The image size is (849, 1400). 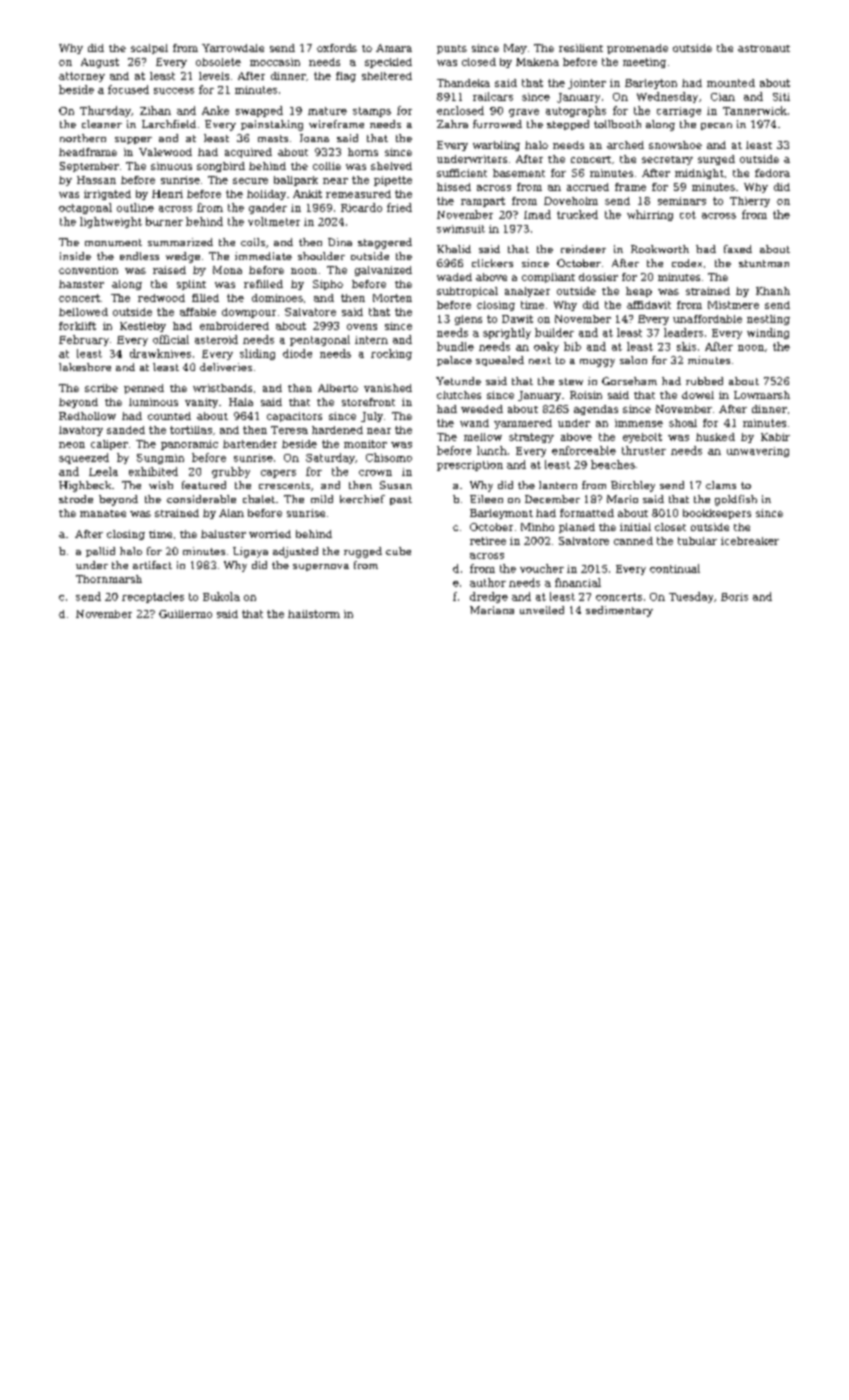 I want to click on August, so click(x=100, y=63).
